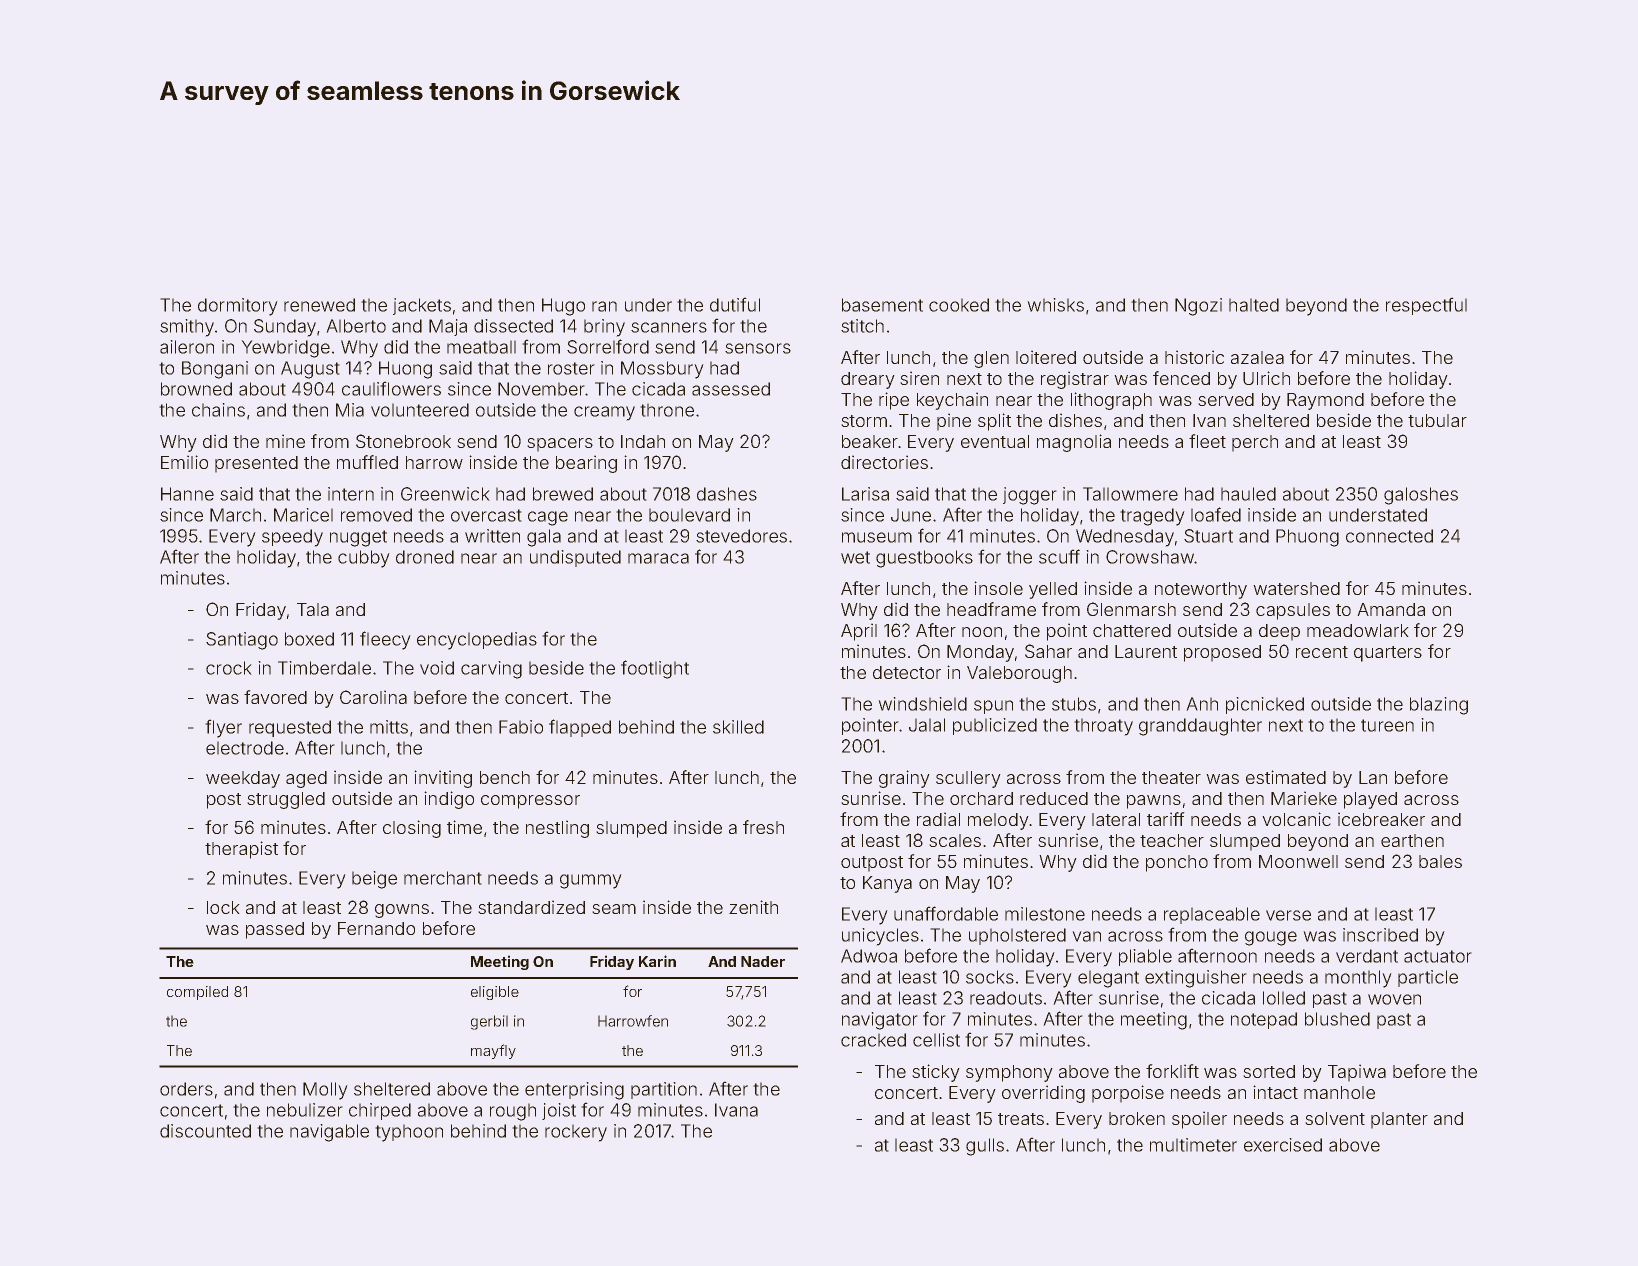 Image resolution: width=1638 pixels, height=1266 pixels. What do you see at coordinates (409, 1133) in the screenshot?
I see `typhoon` at bounding box center [409, 1133].
